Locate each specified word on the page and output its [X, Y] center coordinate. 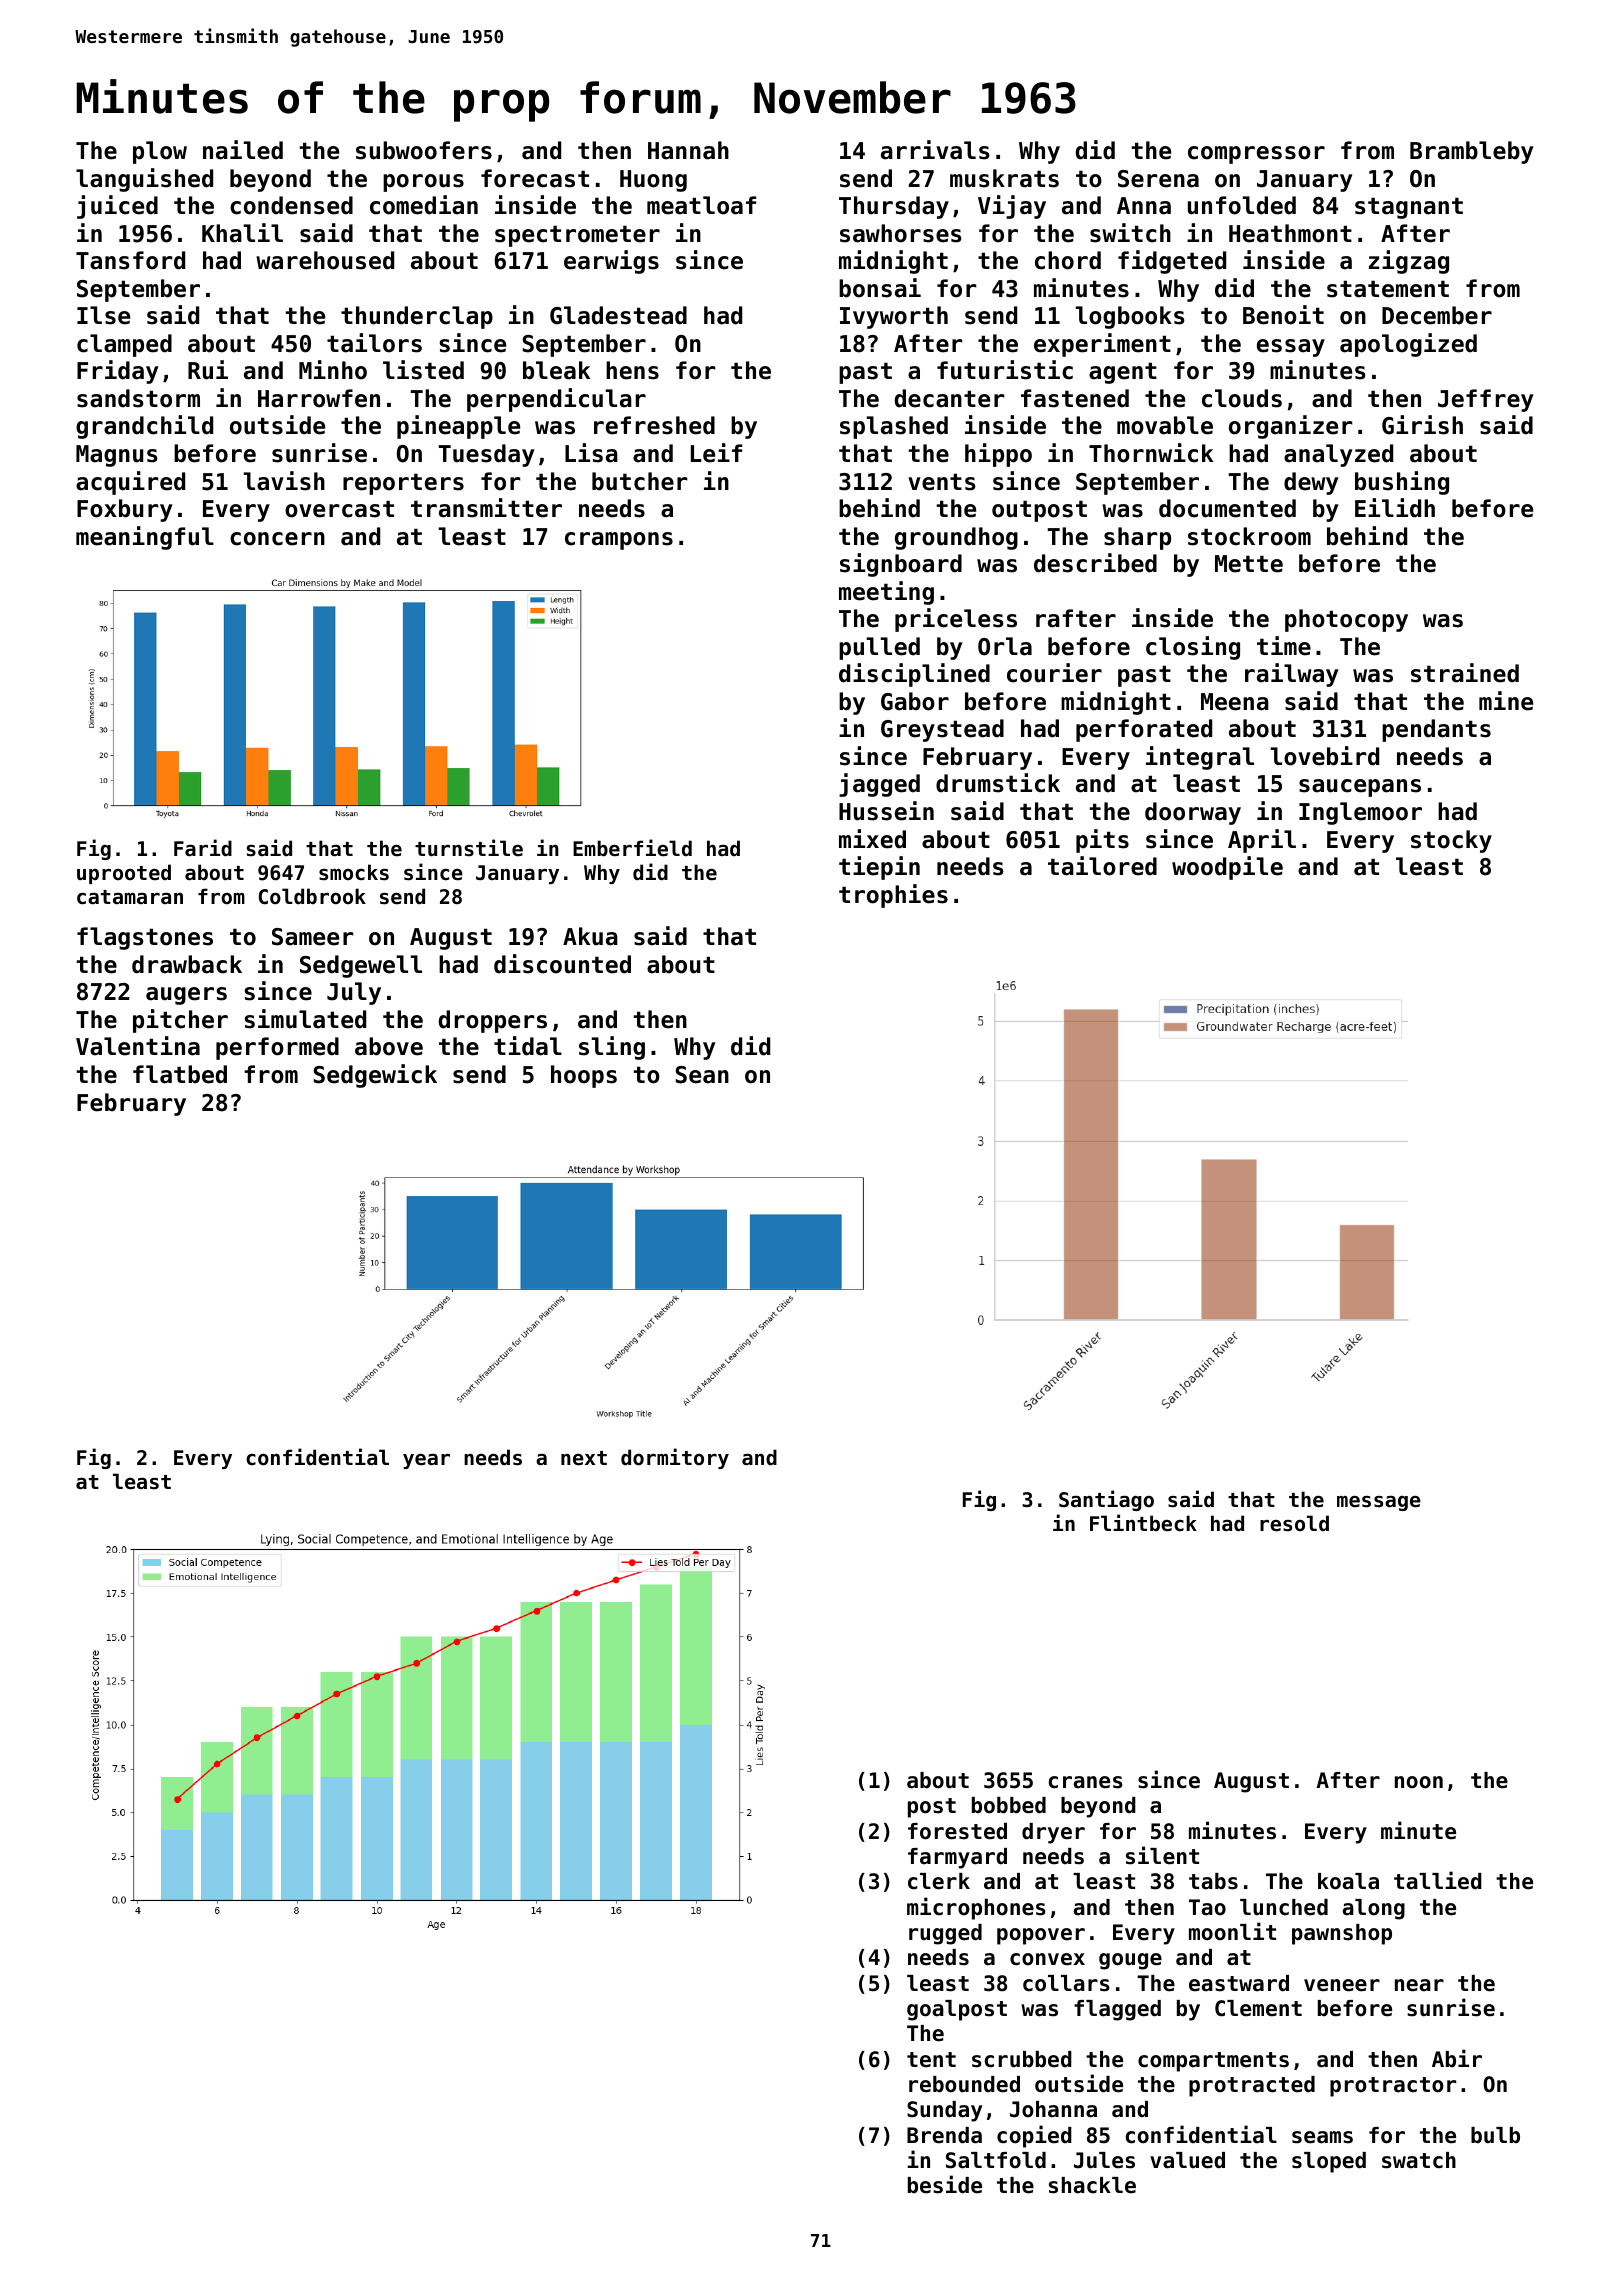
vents [942, 482]
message [1379, 1503]
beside [945, 2184]
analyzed [1338, 455]
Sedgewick [375, 1076]
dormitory [675, 1458]
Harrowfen [319, 398]
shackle [1092, 2185]
